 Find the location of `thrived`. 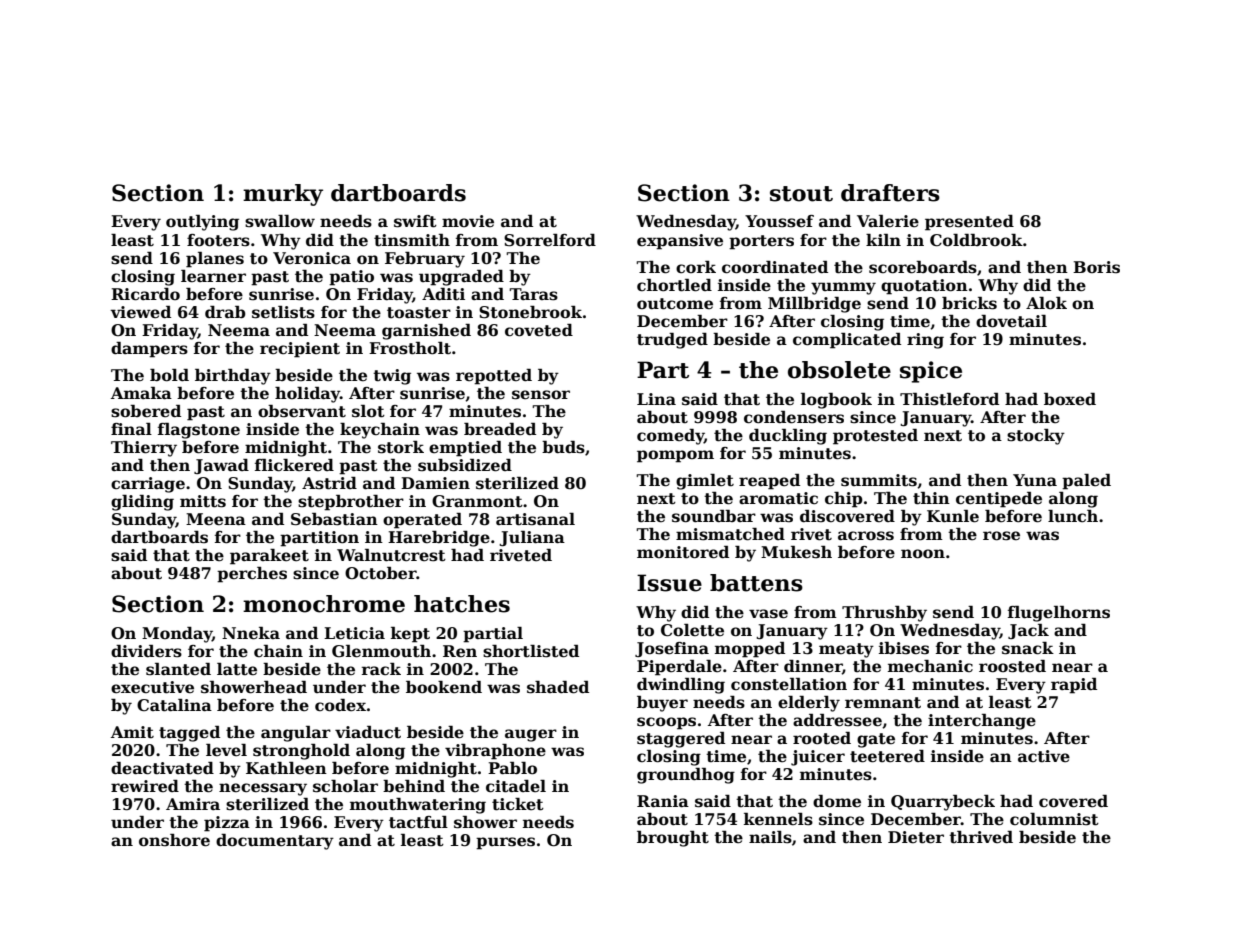

thrived is located at coordinates (981, 837).
